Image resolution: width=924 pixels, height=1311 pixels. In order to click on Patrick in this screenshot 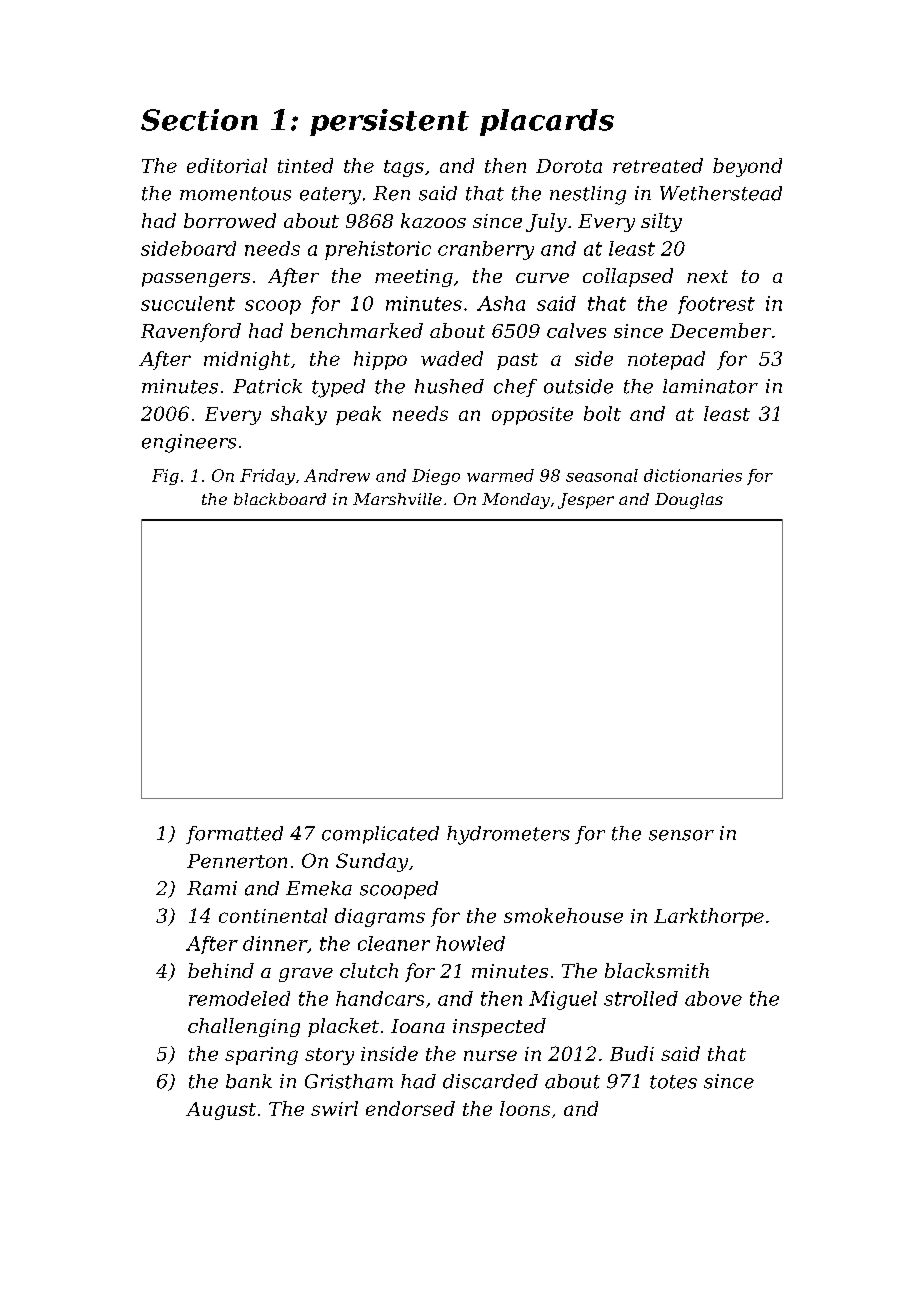, I will do `click(267, 386)`.
